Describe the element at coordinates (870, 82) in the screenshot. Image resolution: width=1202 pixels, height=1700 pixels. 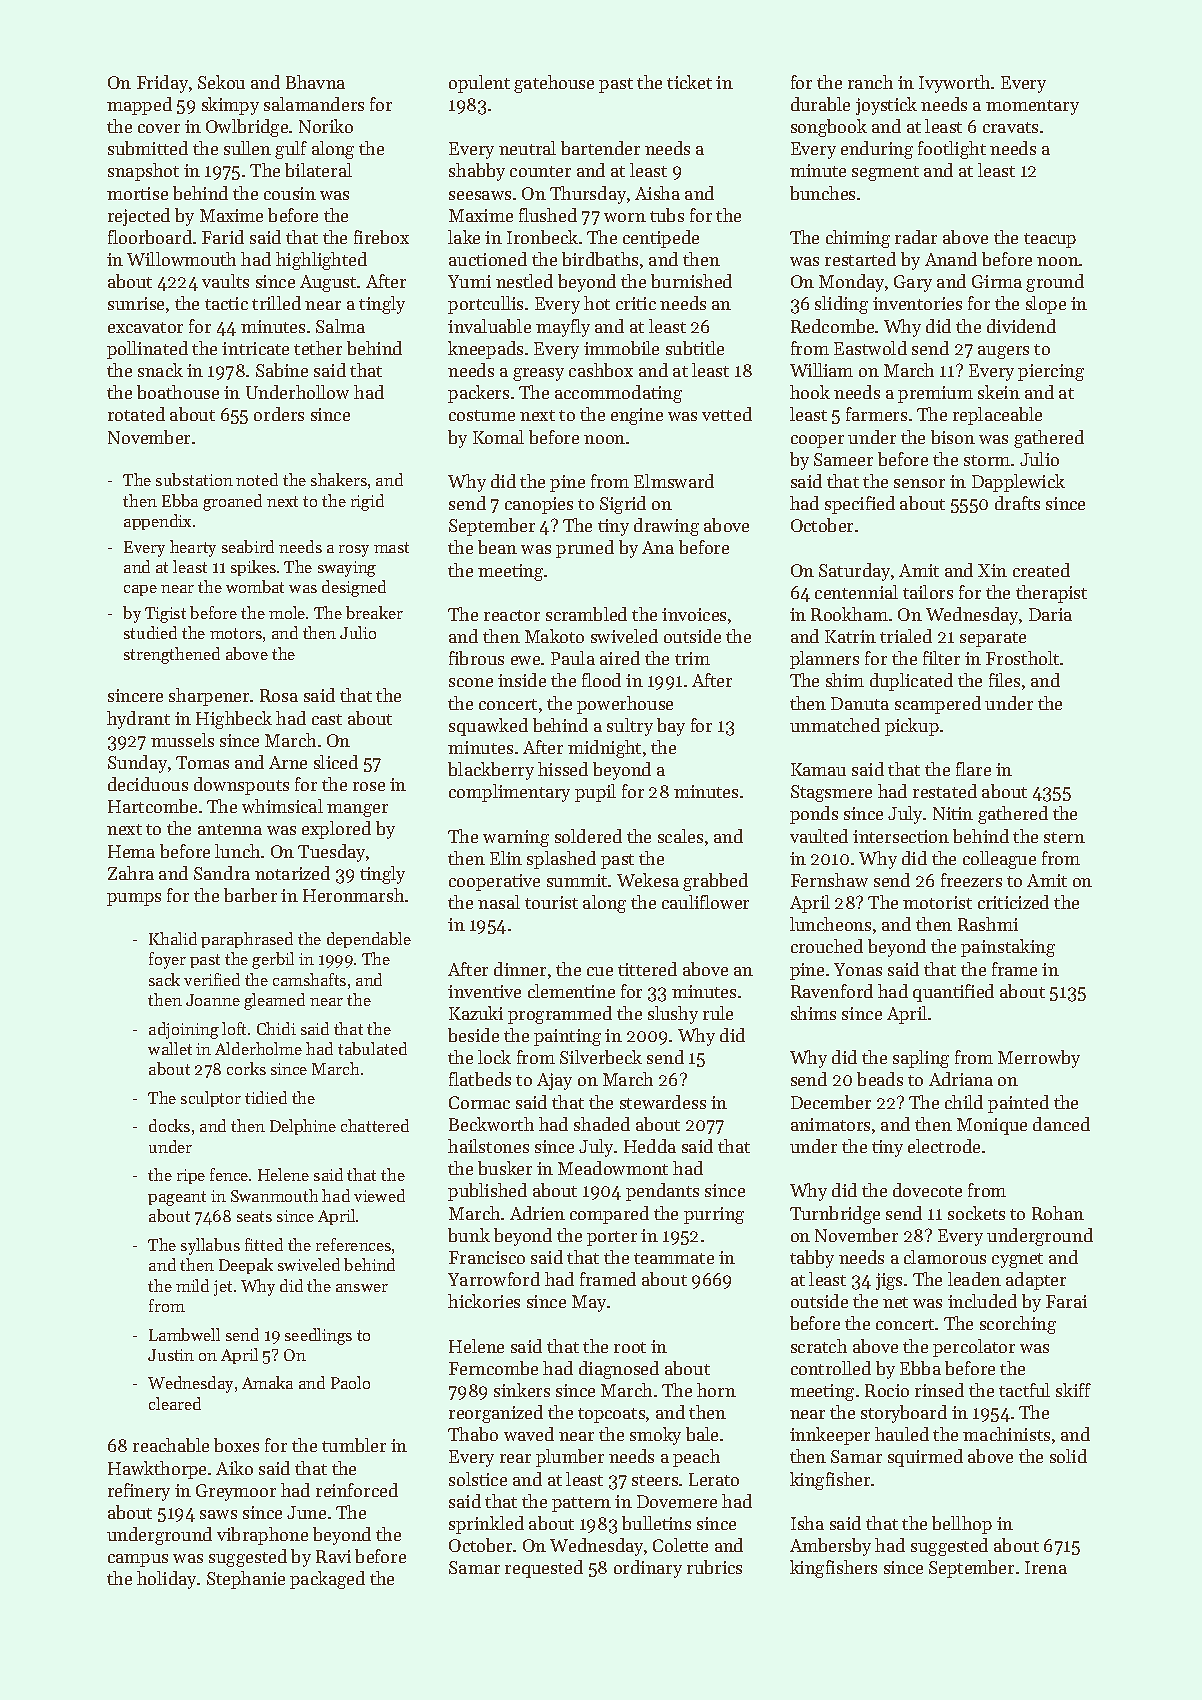
I see `ranch` at that location.
